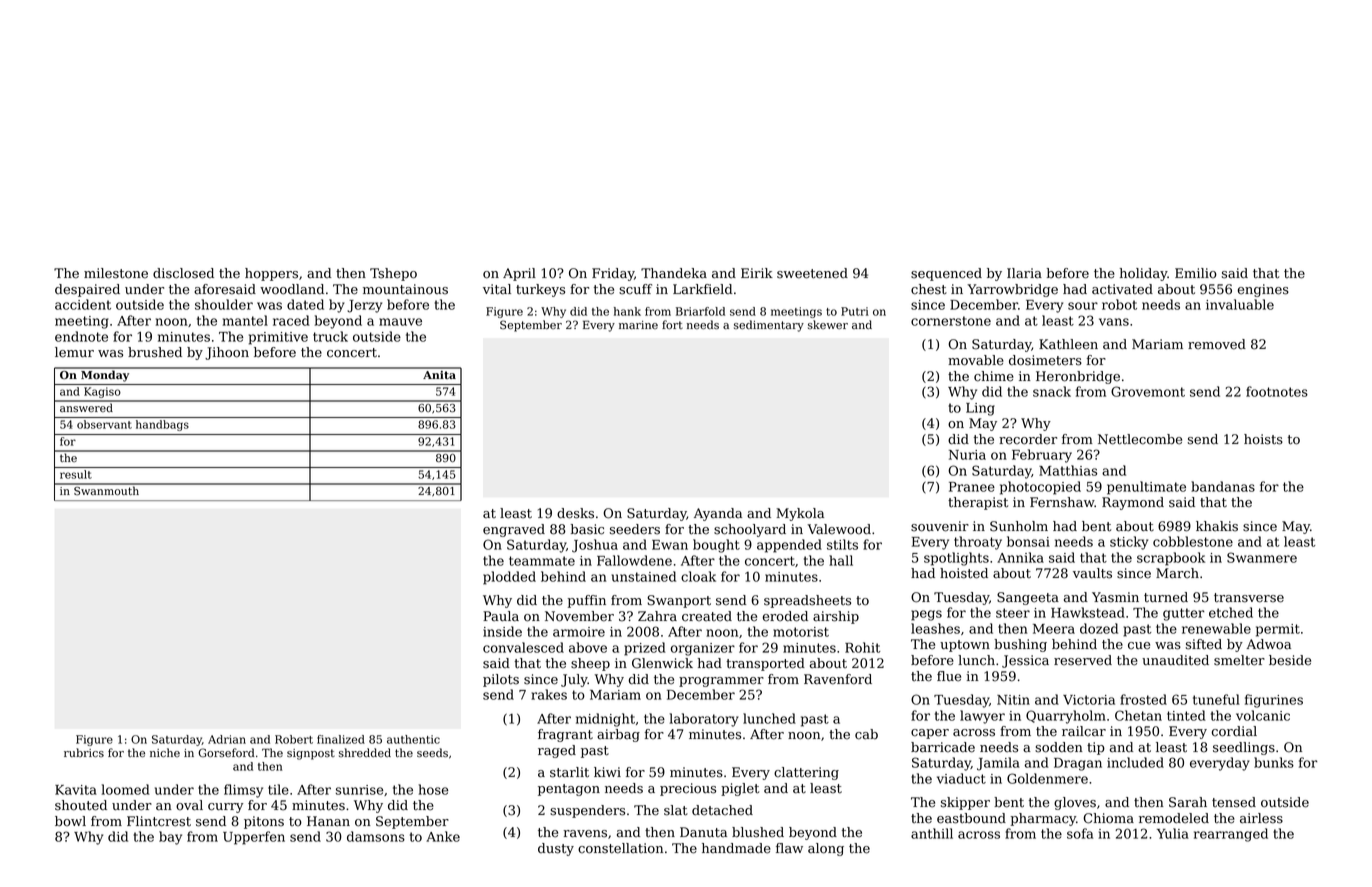  I want to click on Thandeka, so click(674, 273).
